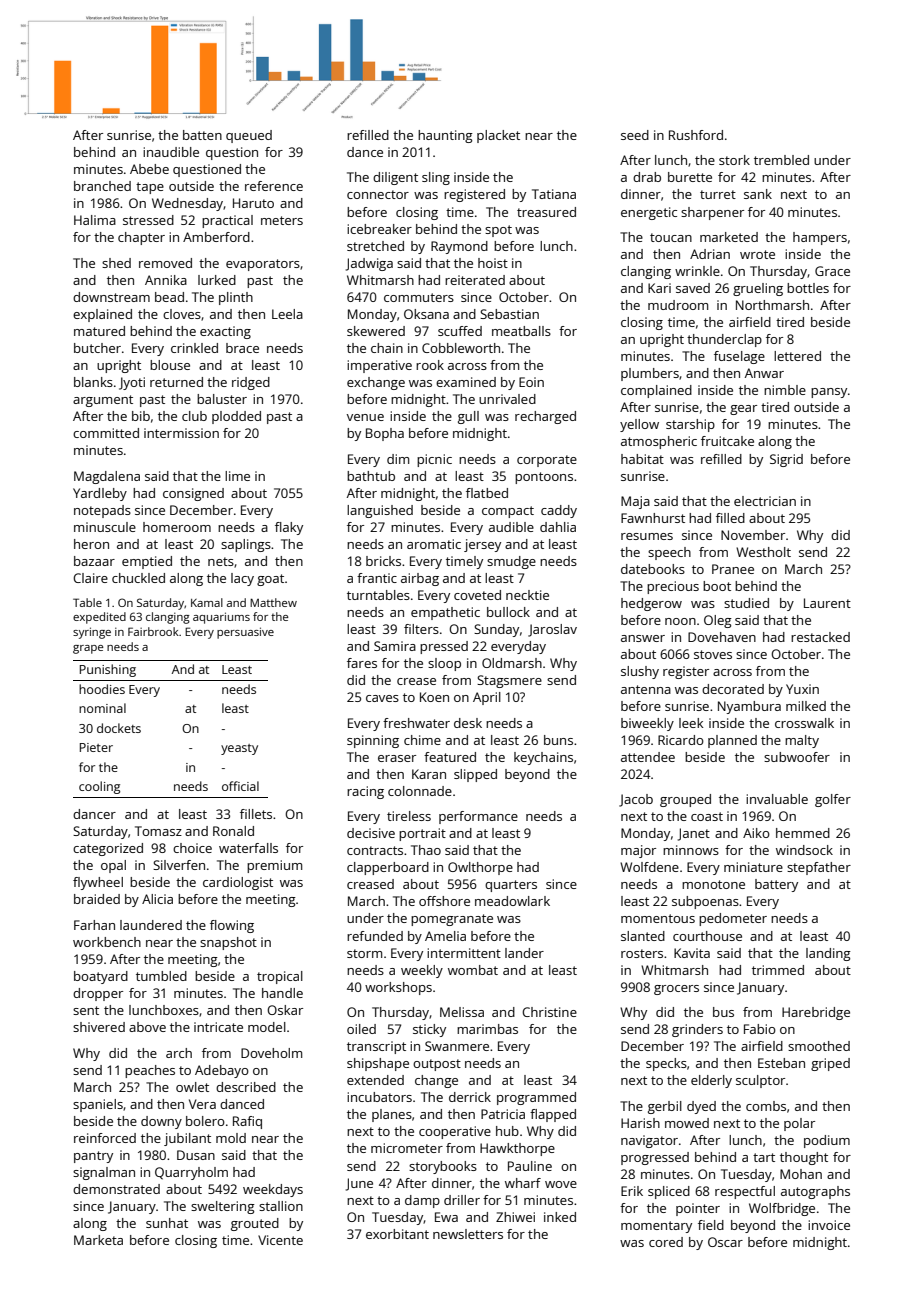  I want to click on seed, so click(635, 135).
